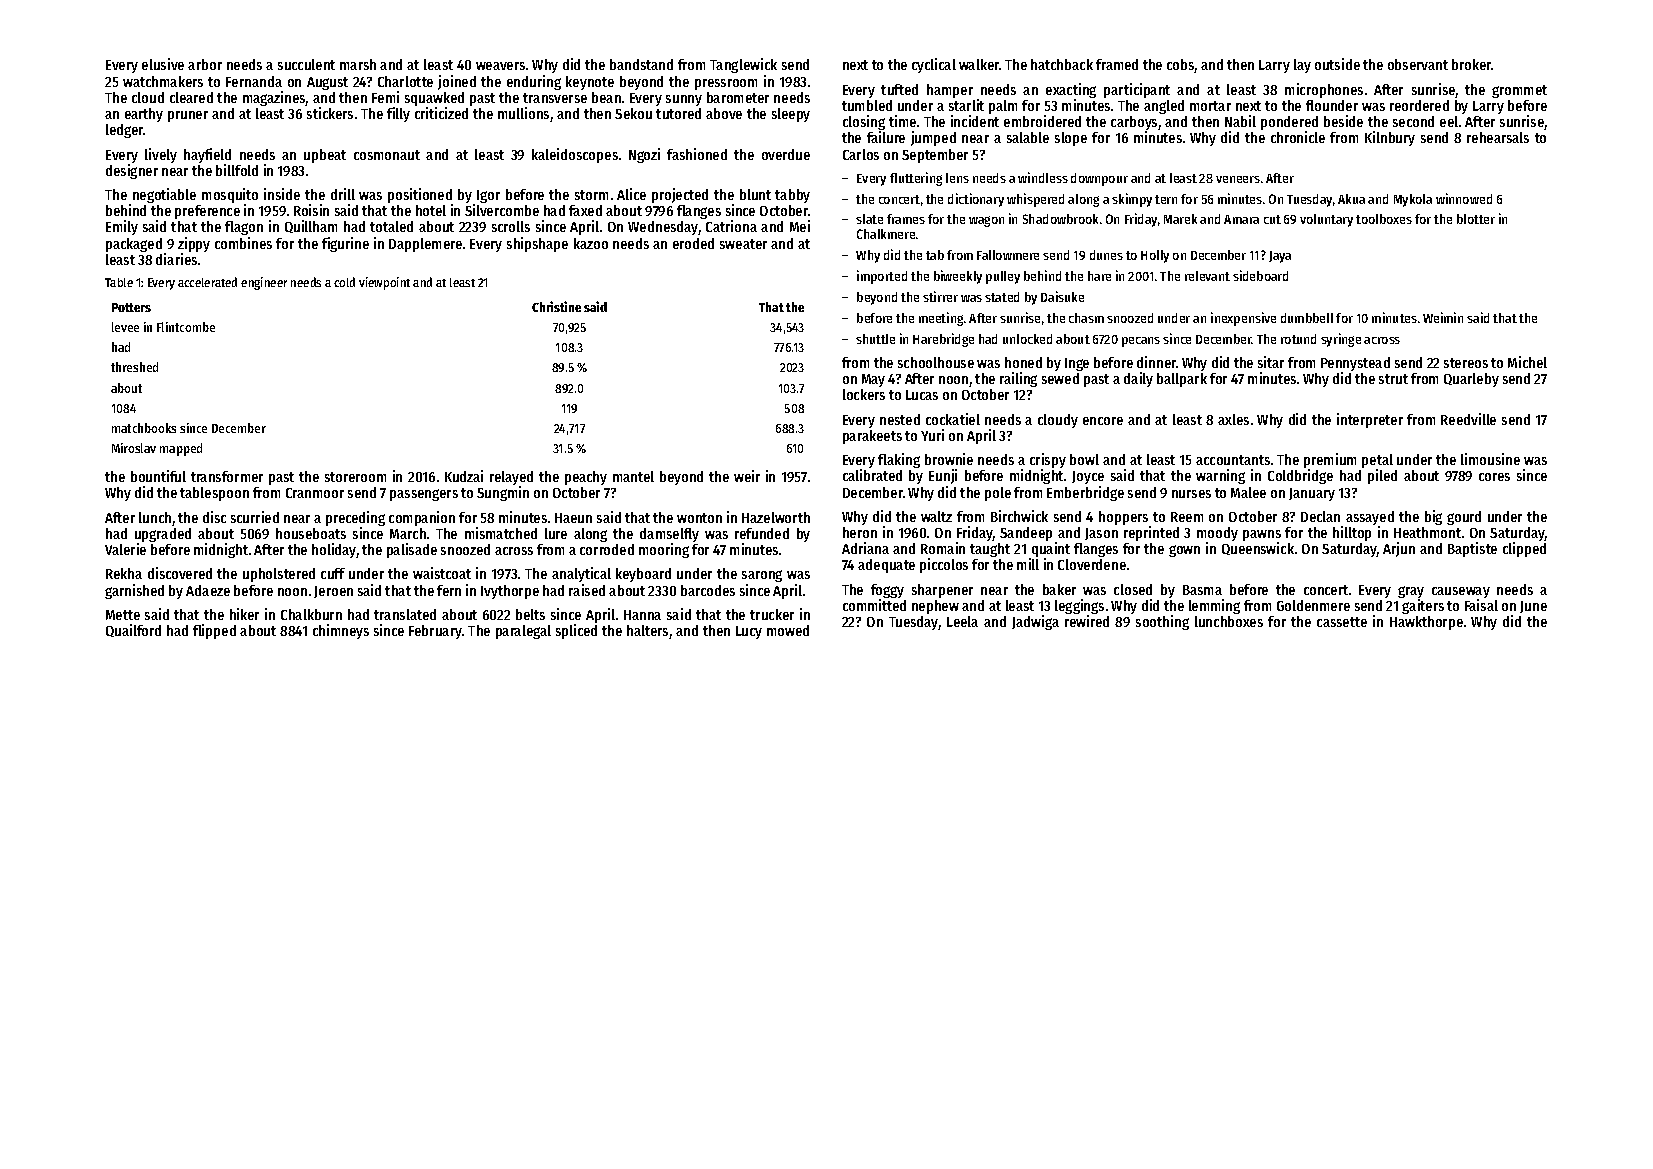 The image size is (1653, 1169). What do you see at coordinates (1008, 255) in the screenshot?
I see `Fallowmere` at bounding box center [1008, 255].
